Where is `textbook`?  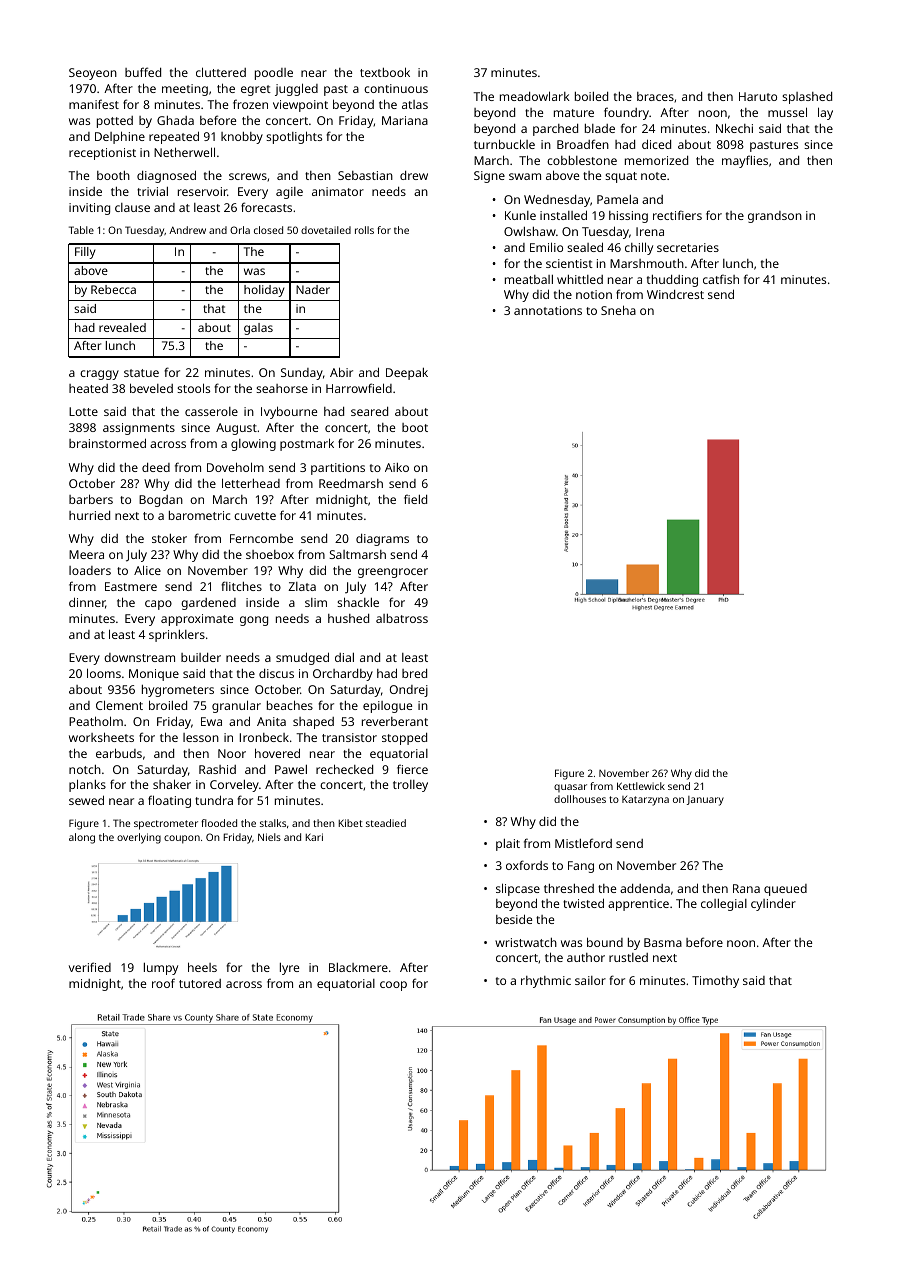 textbook is located at coordinates (385, 72).
